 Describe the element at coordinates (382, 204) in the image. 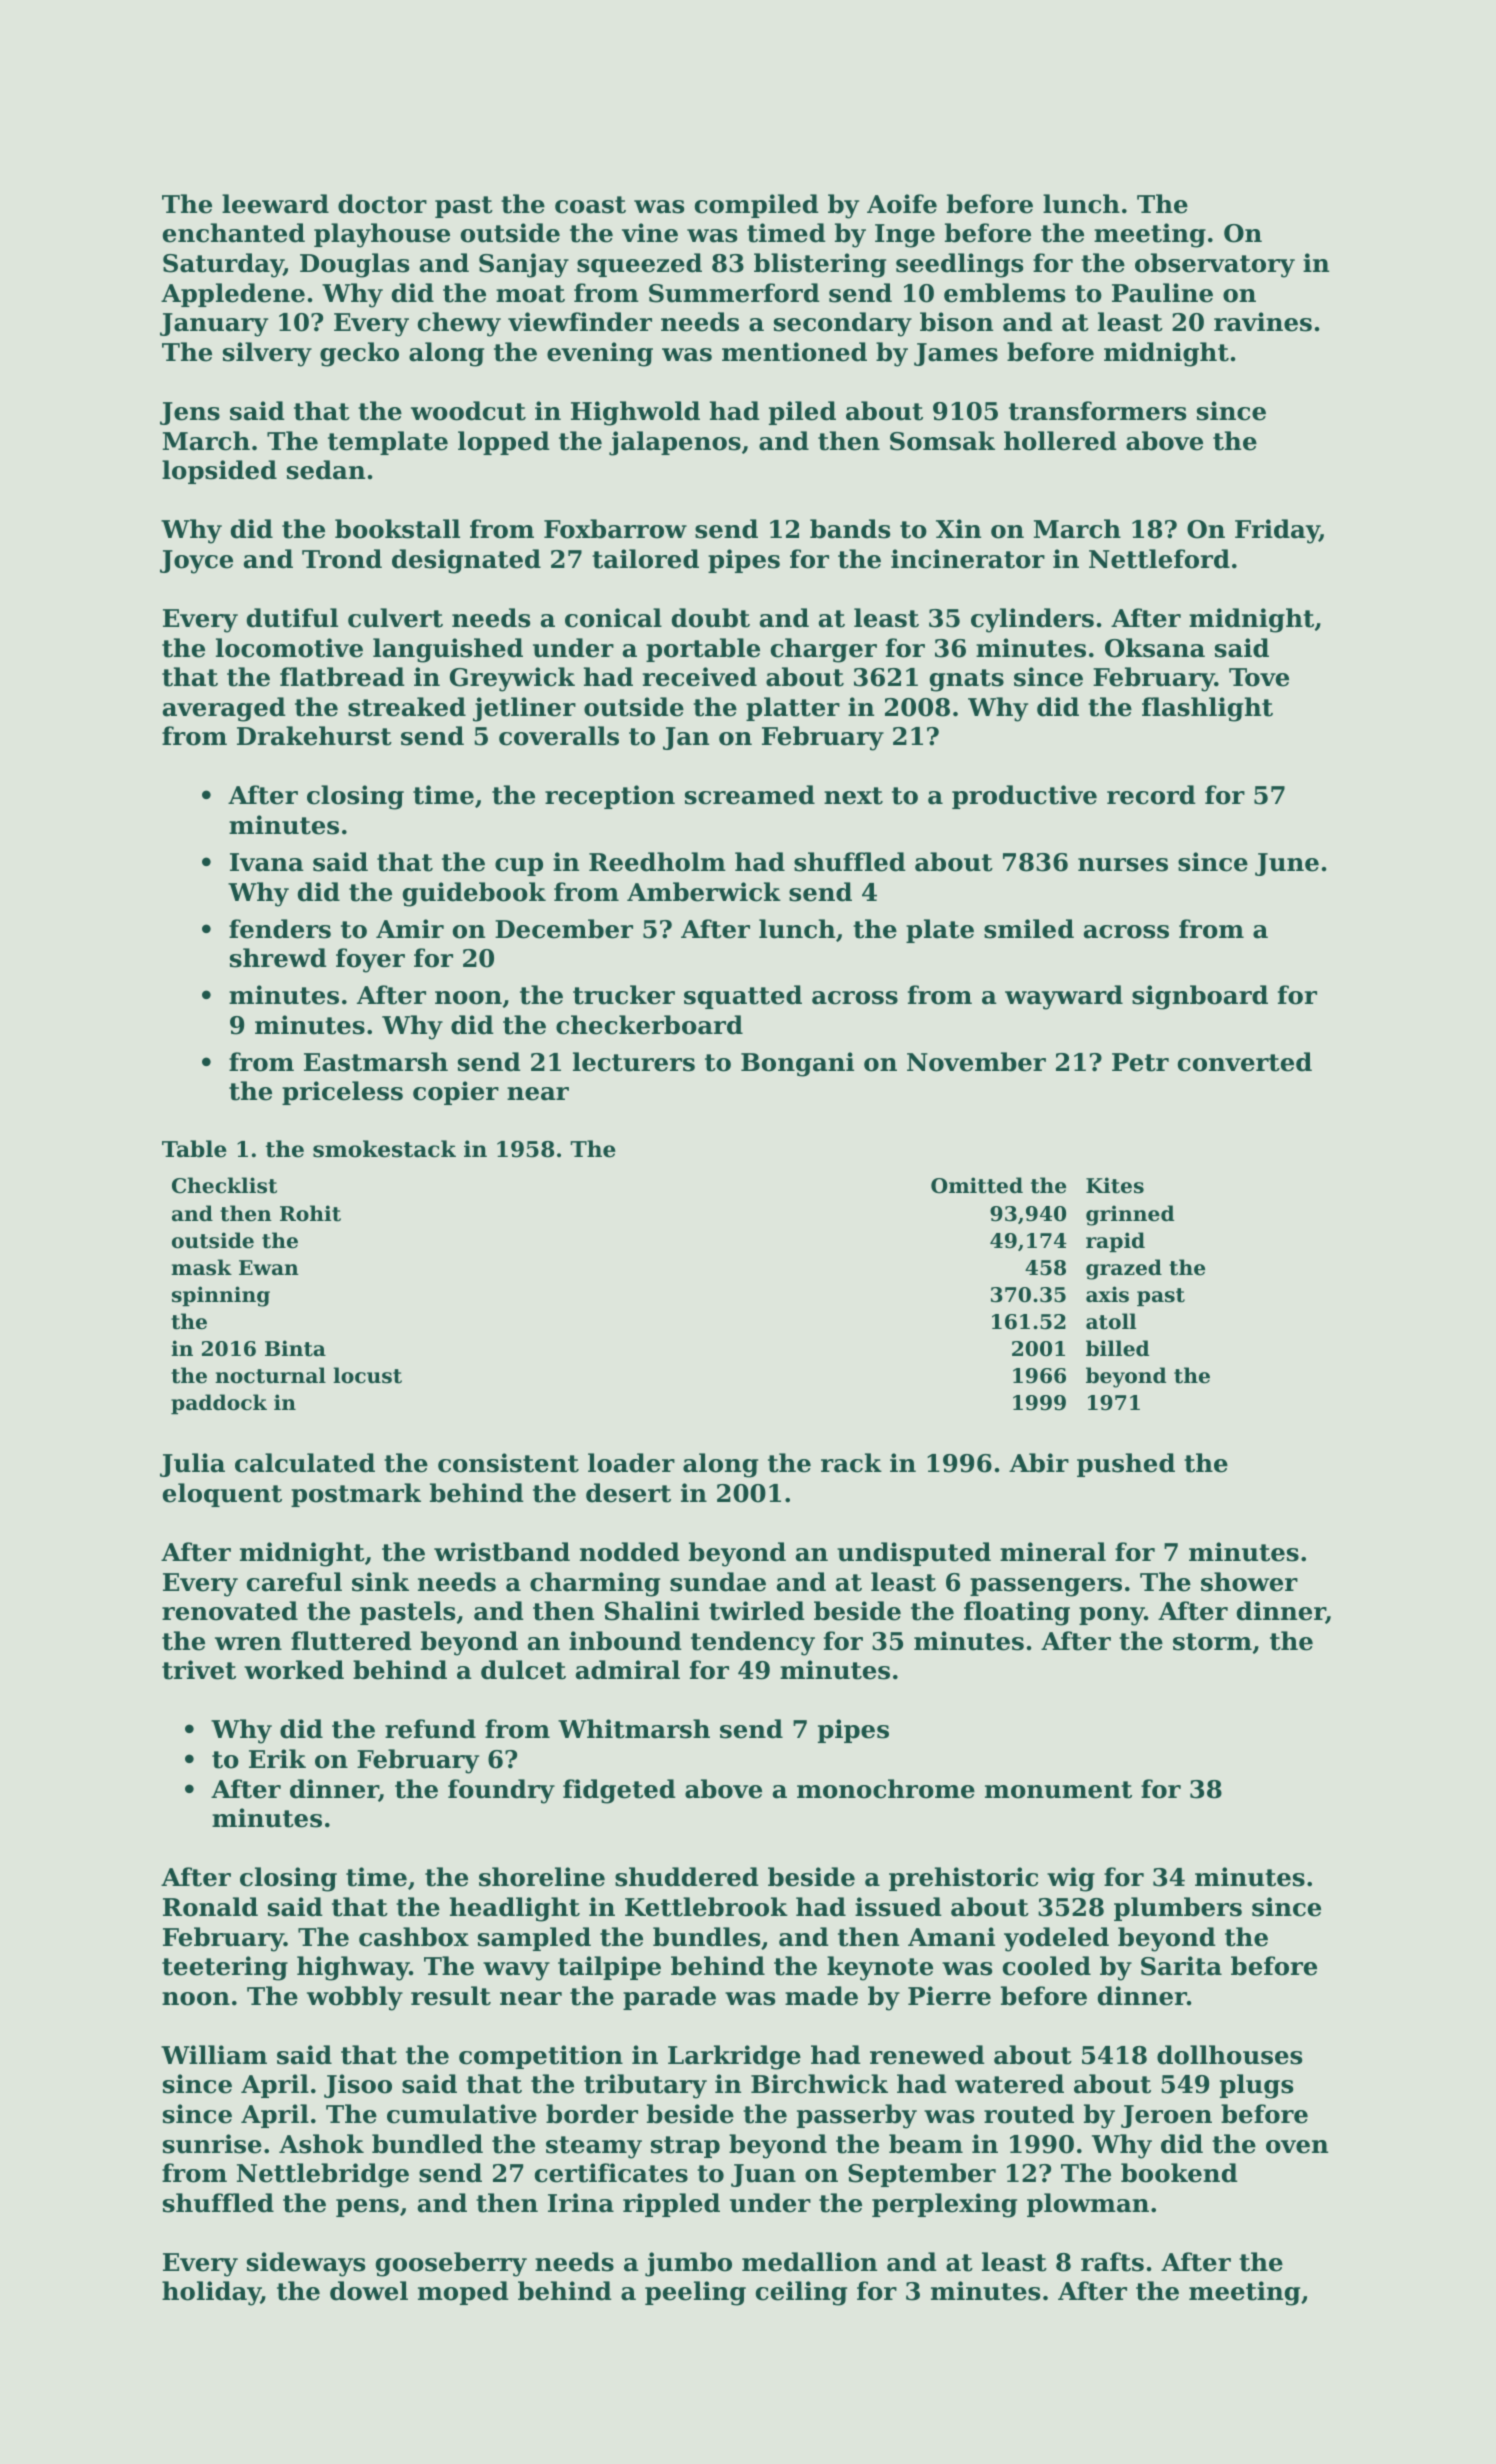

I see `doctor` at that location.
